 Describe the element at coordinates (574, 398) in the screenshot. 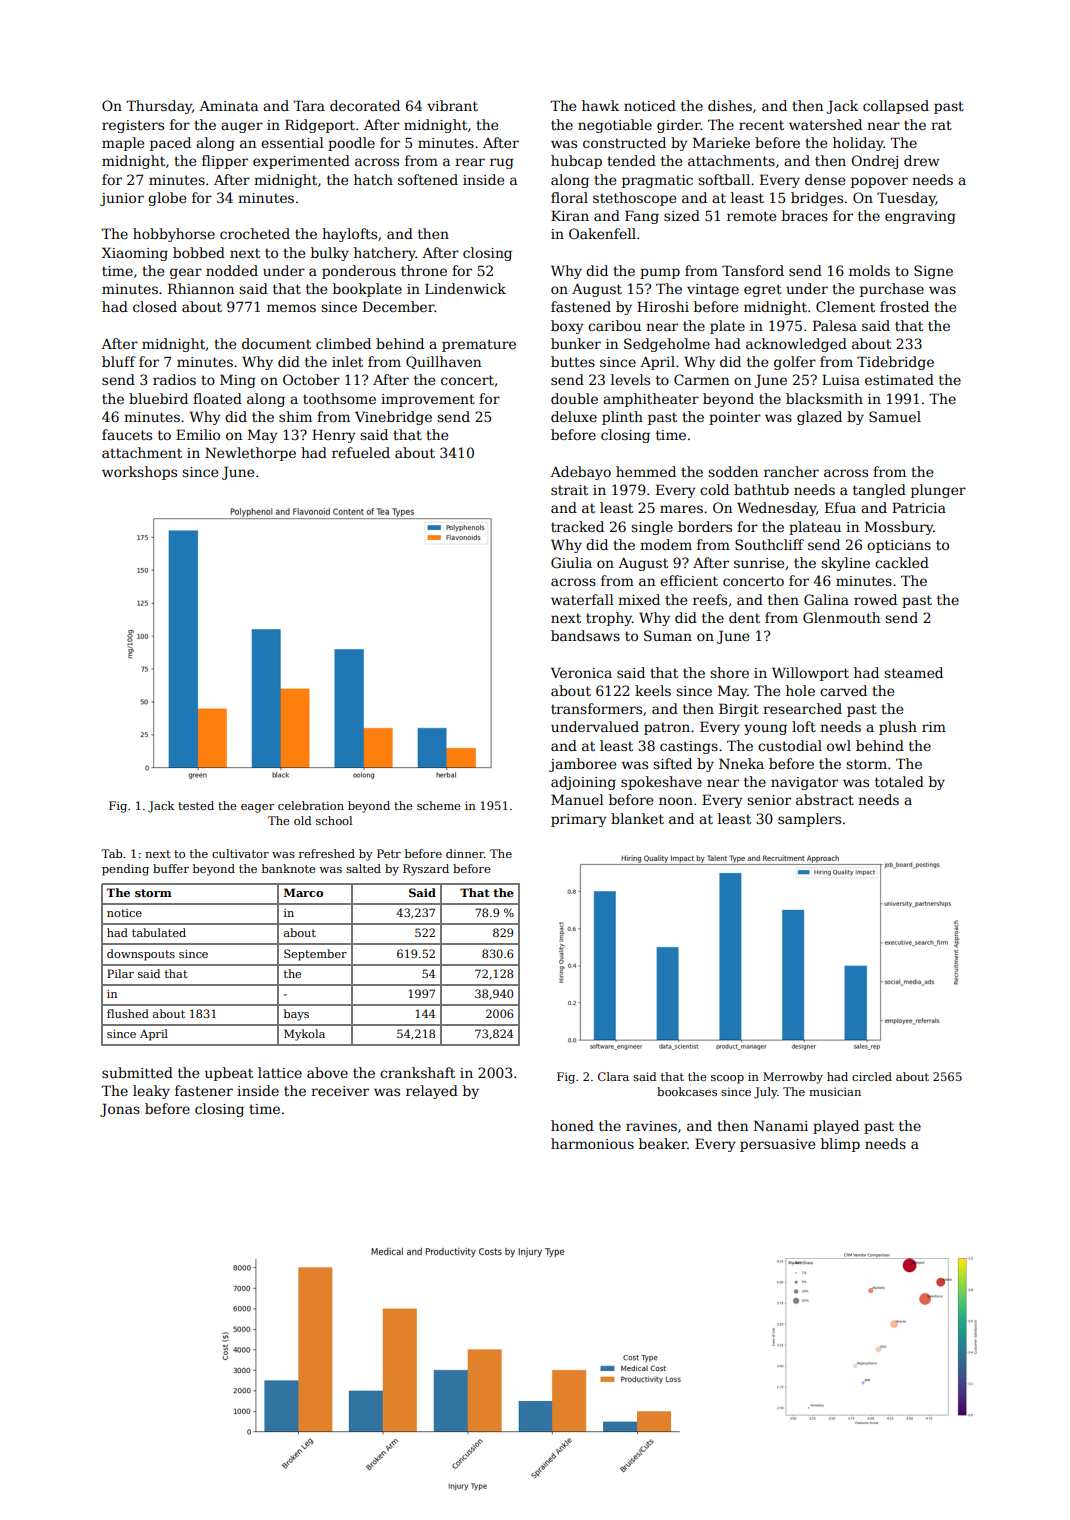

I see `double` at that location.
